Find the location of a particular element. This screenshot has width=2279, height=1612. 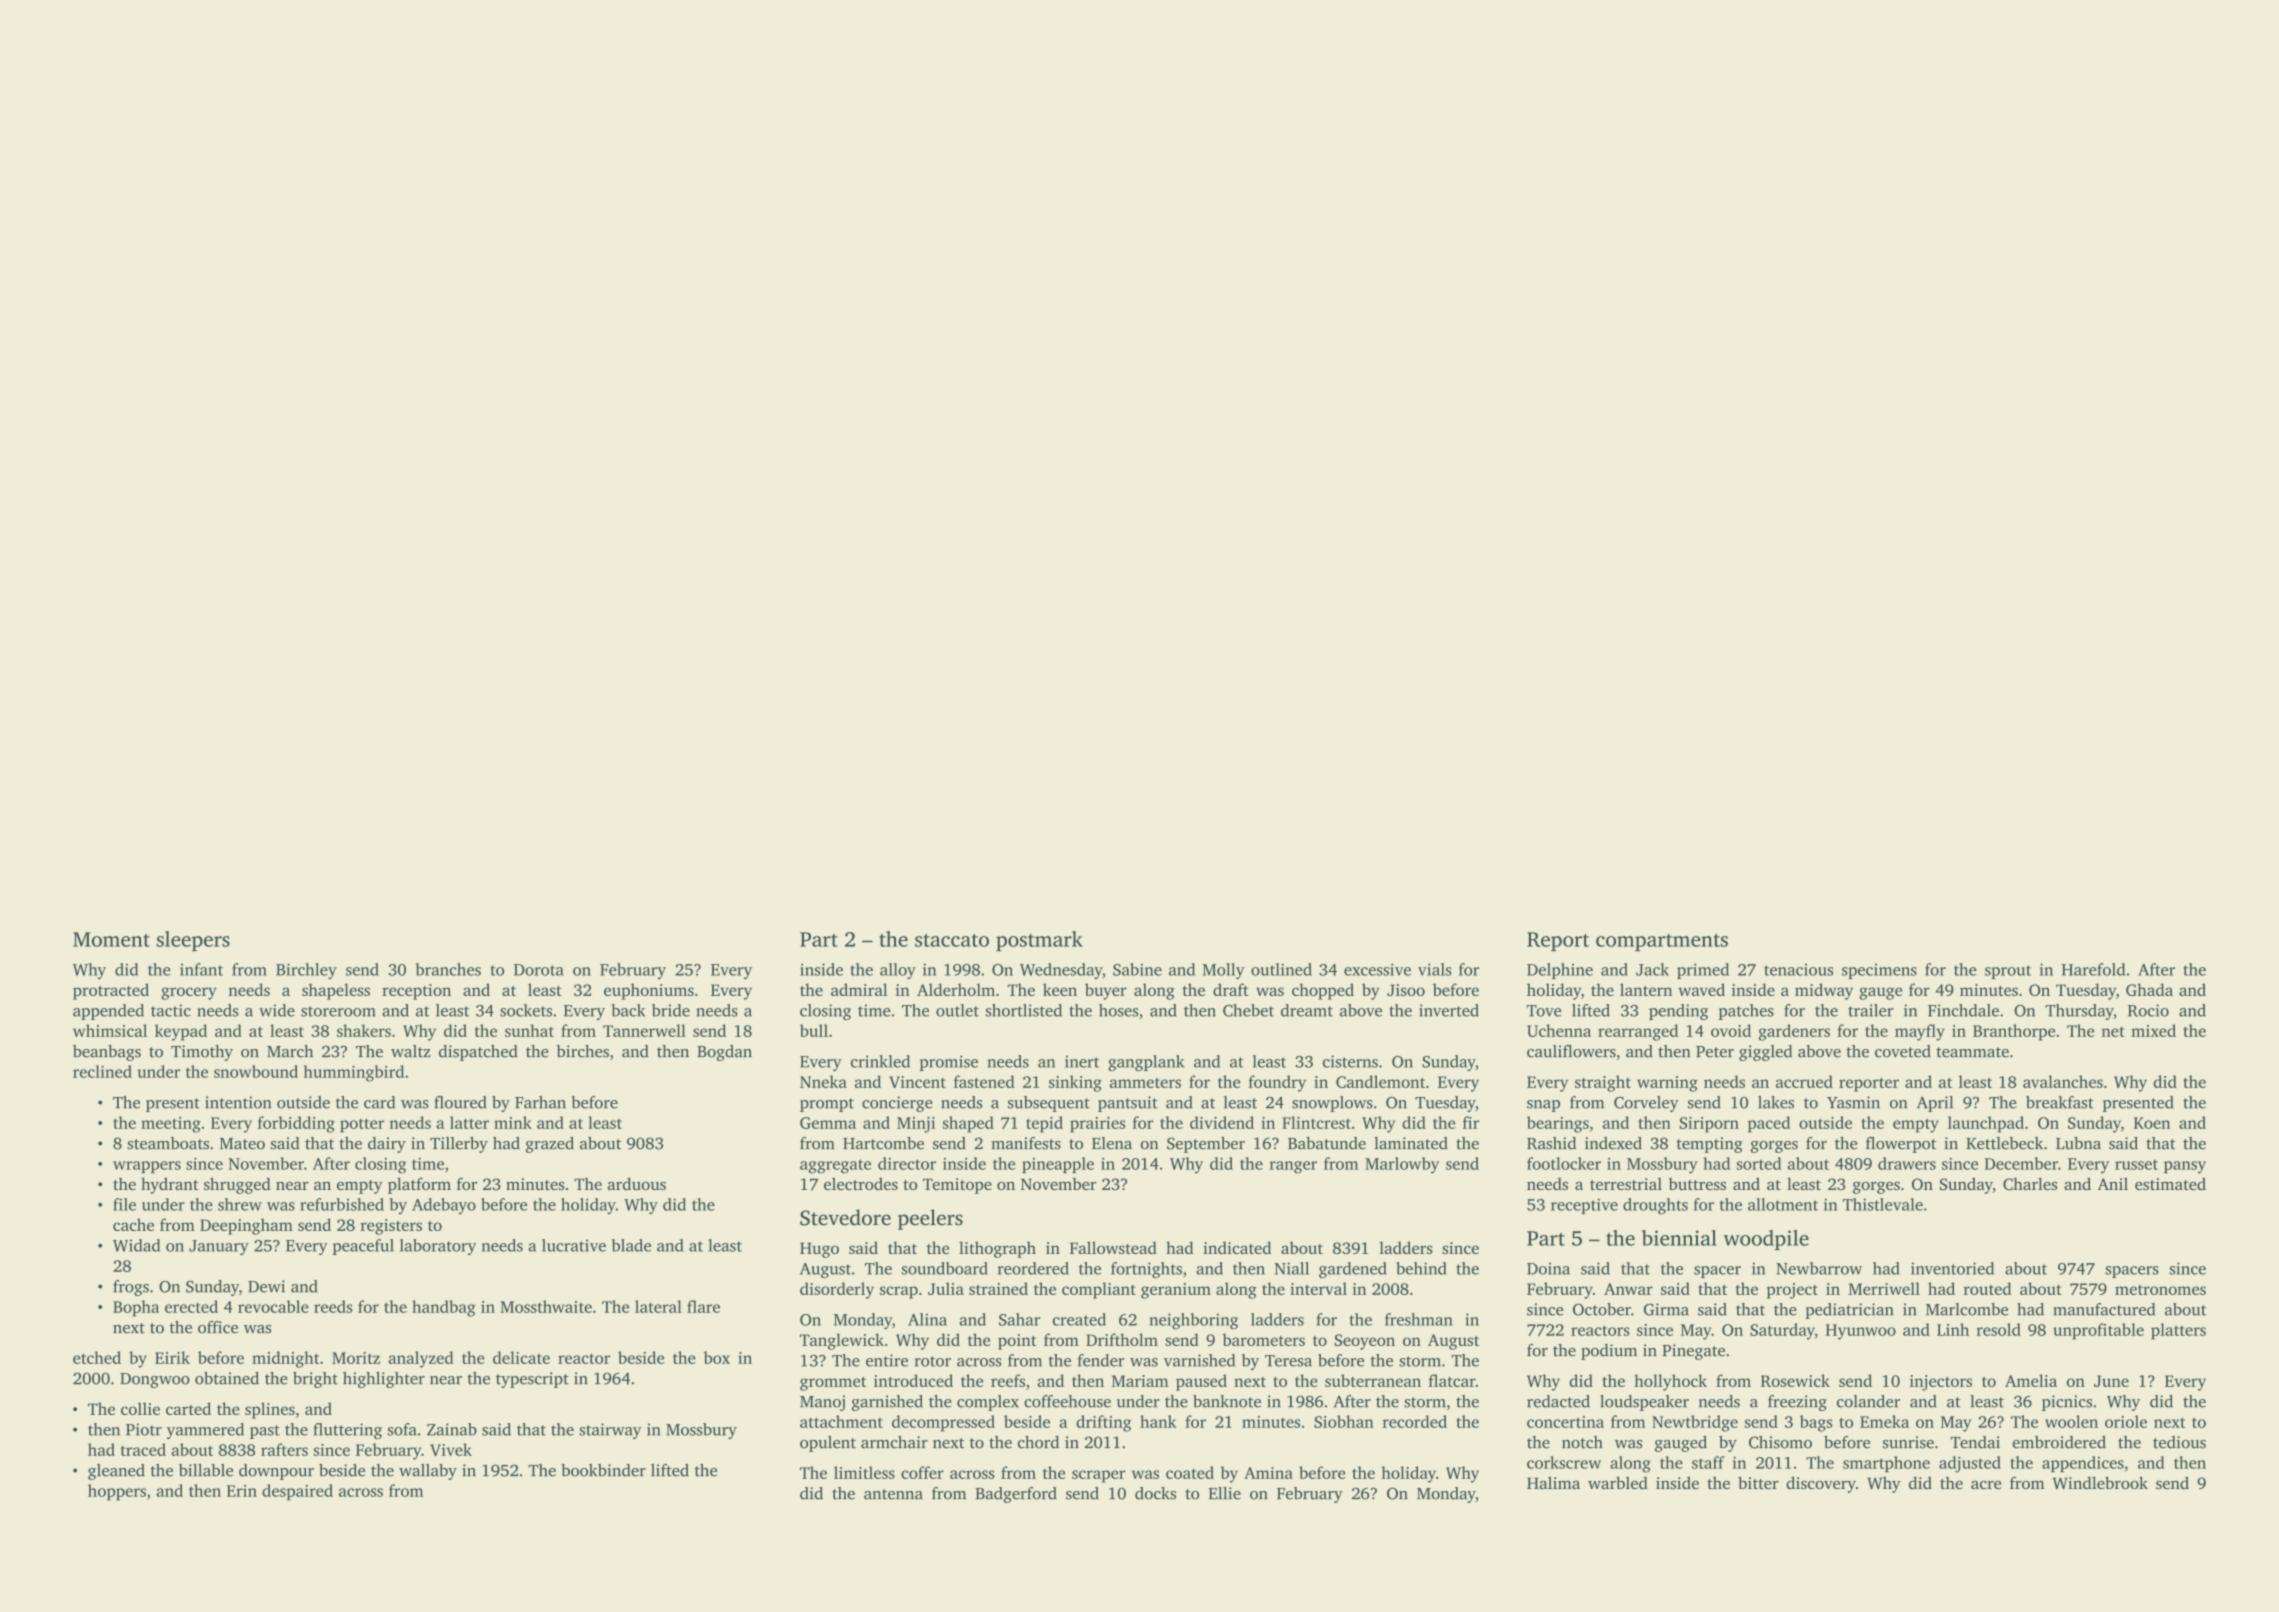

paced is located at coordinates (1769, 1124).
